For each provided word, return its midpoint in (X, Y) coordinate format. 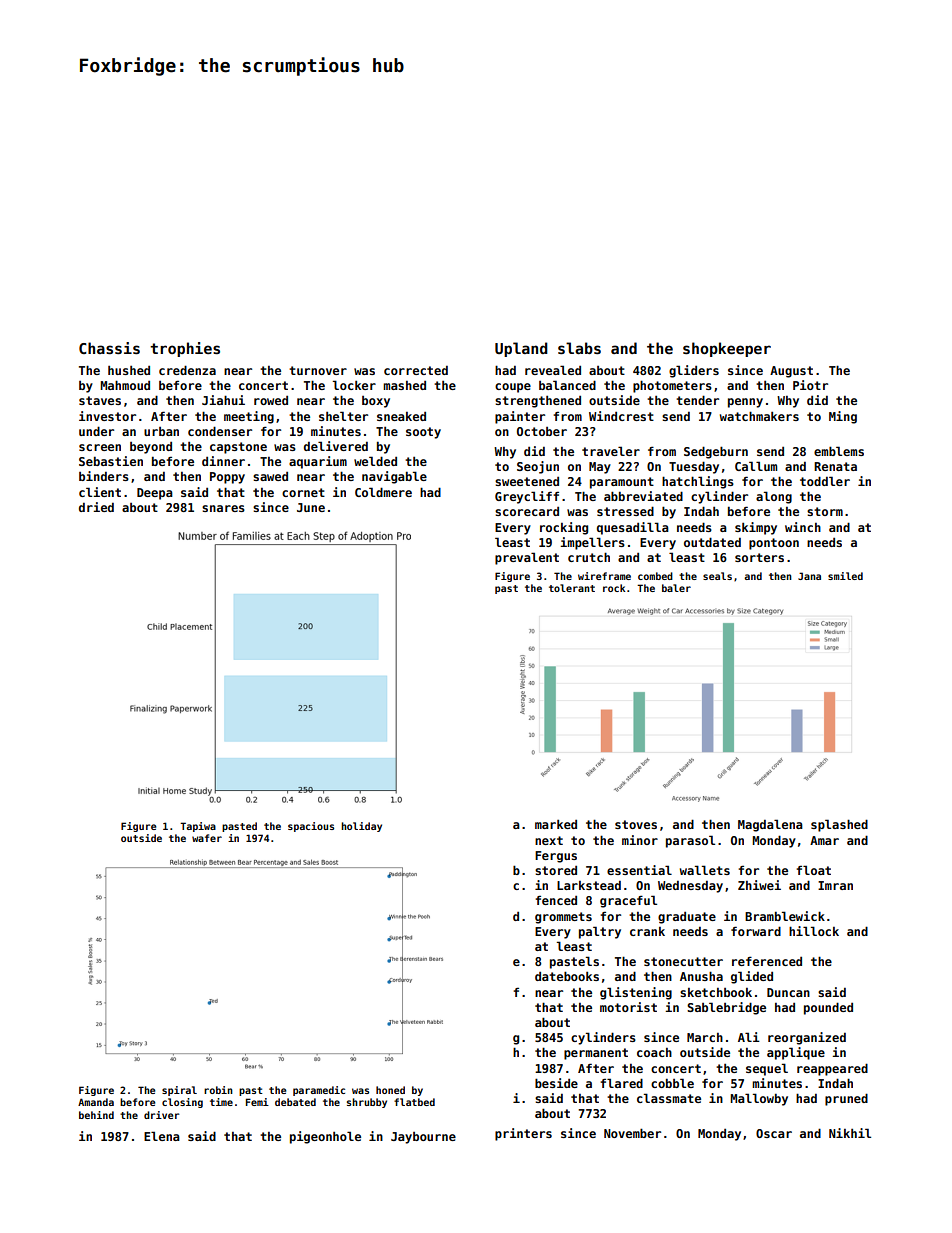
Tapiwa (198, 827)
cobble (672, 1083)
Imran (835, 885)
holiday (361, 827)
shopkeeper (727, 349)
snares (223, 508)
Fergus (556, 857)
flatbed (414, 1102)
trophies (185, 349)
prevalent (527, 558)
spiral (179, 1091)
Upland (521, 349)
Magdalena (770, 825)
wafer (207, 838)
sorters (759, 557)
